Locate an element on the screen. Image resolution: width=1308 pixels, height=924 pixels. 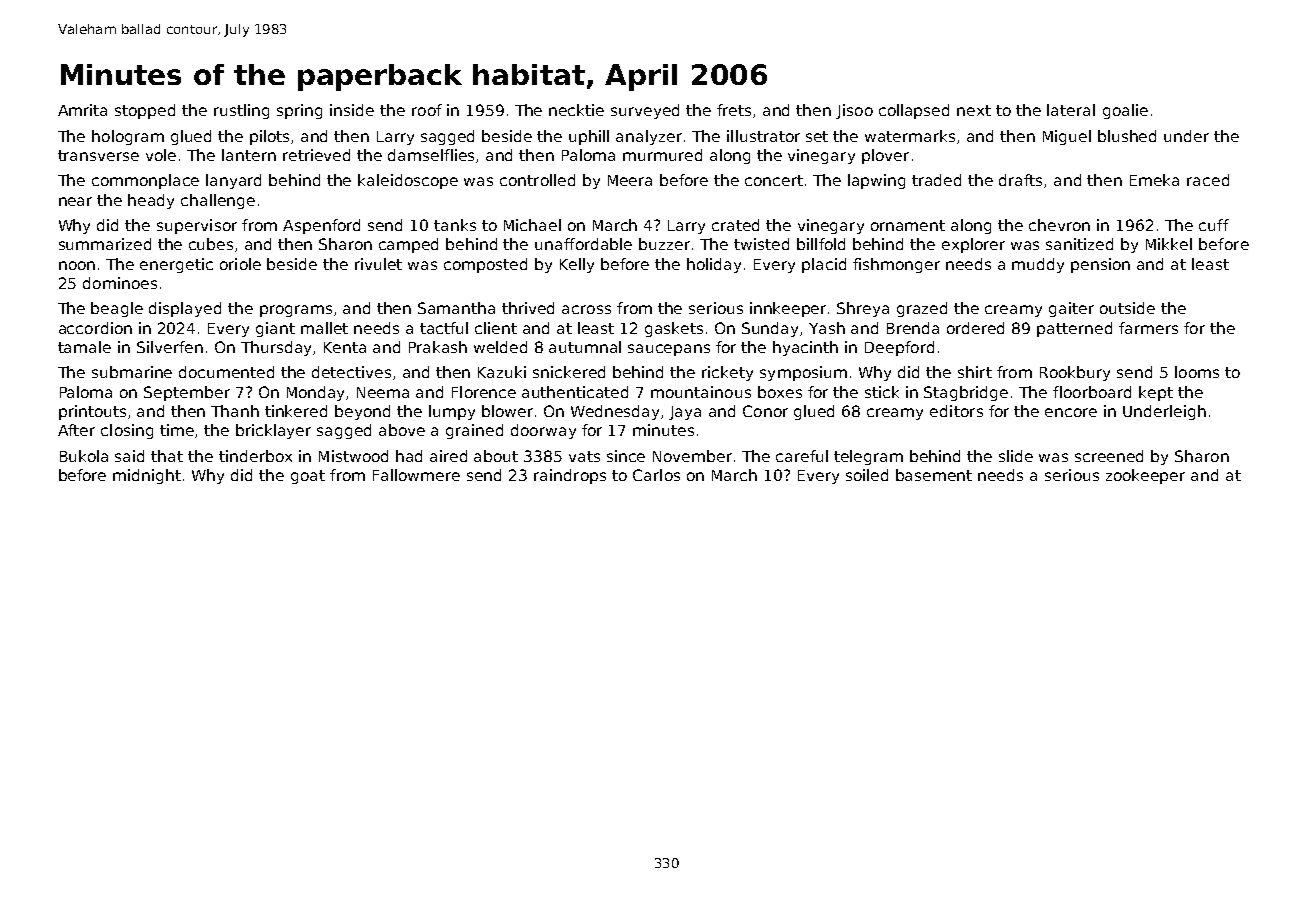
lateral is located at coordinates (1071, 110).
